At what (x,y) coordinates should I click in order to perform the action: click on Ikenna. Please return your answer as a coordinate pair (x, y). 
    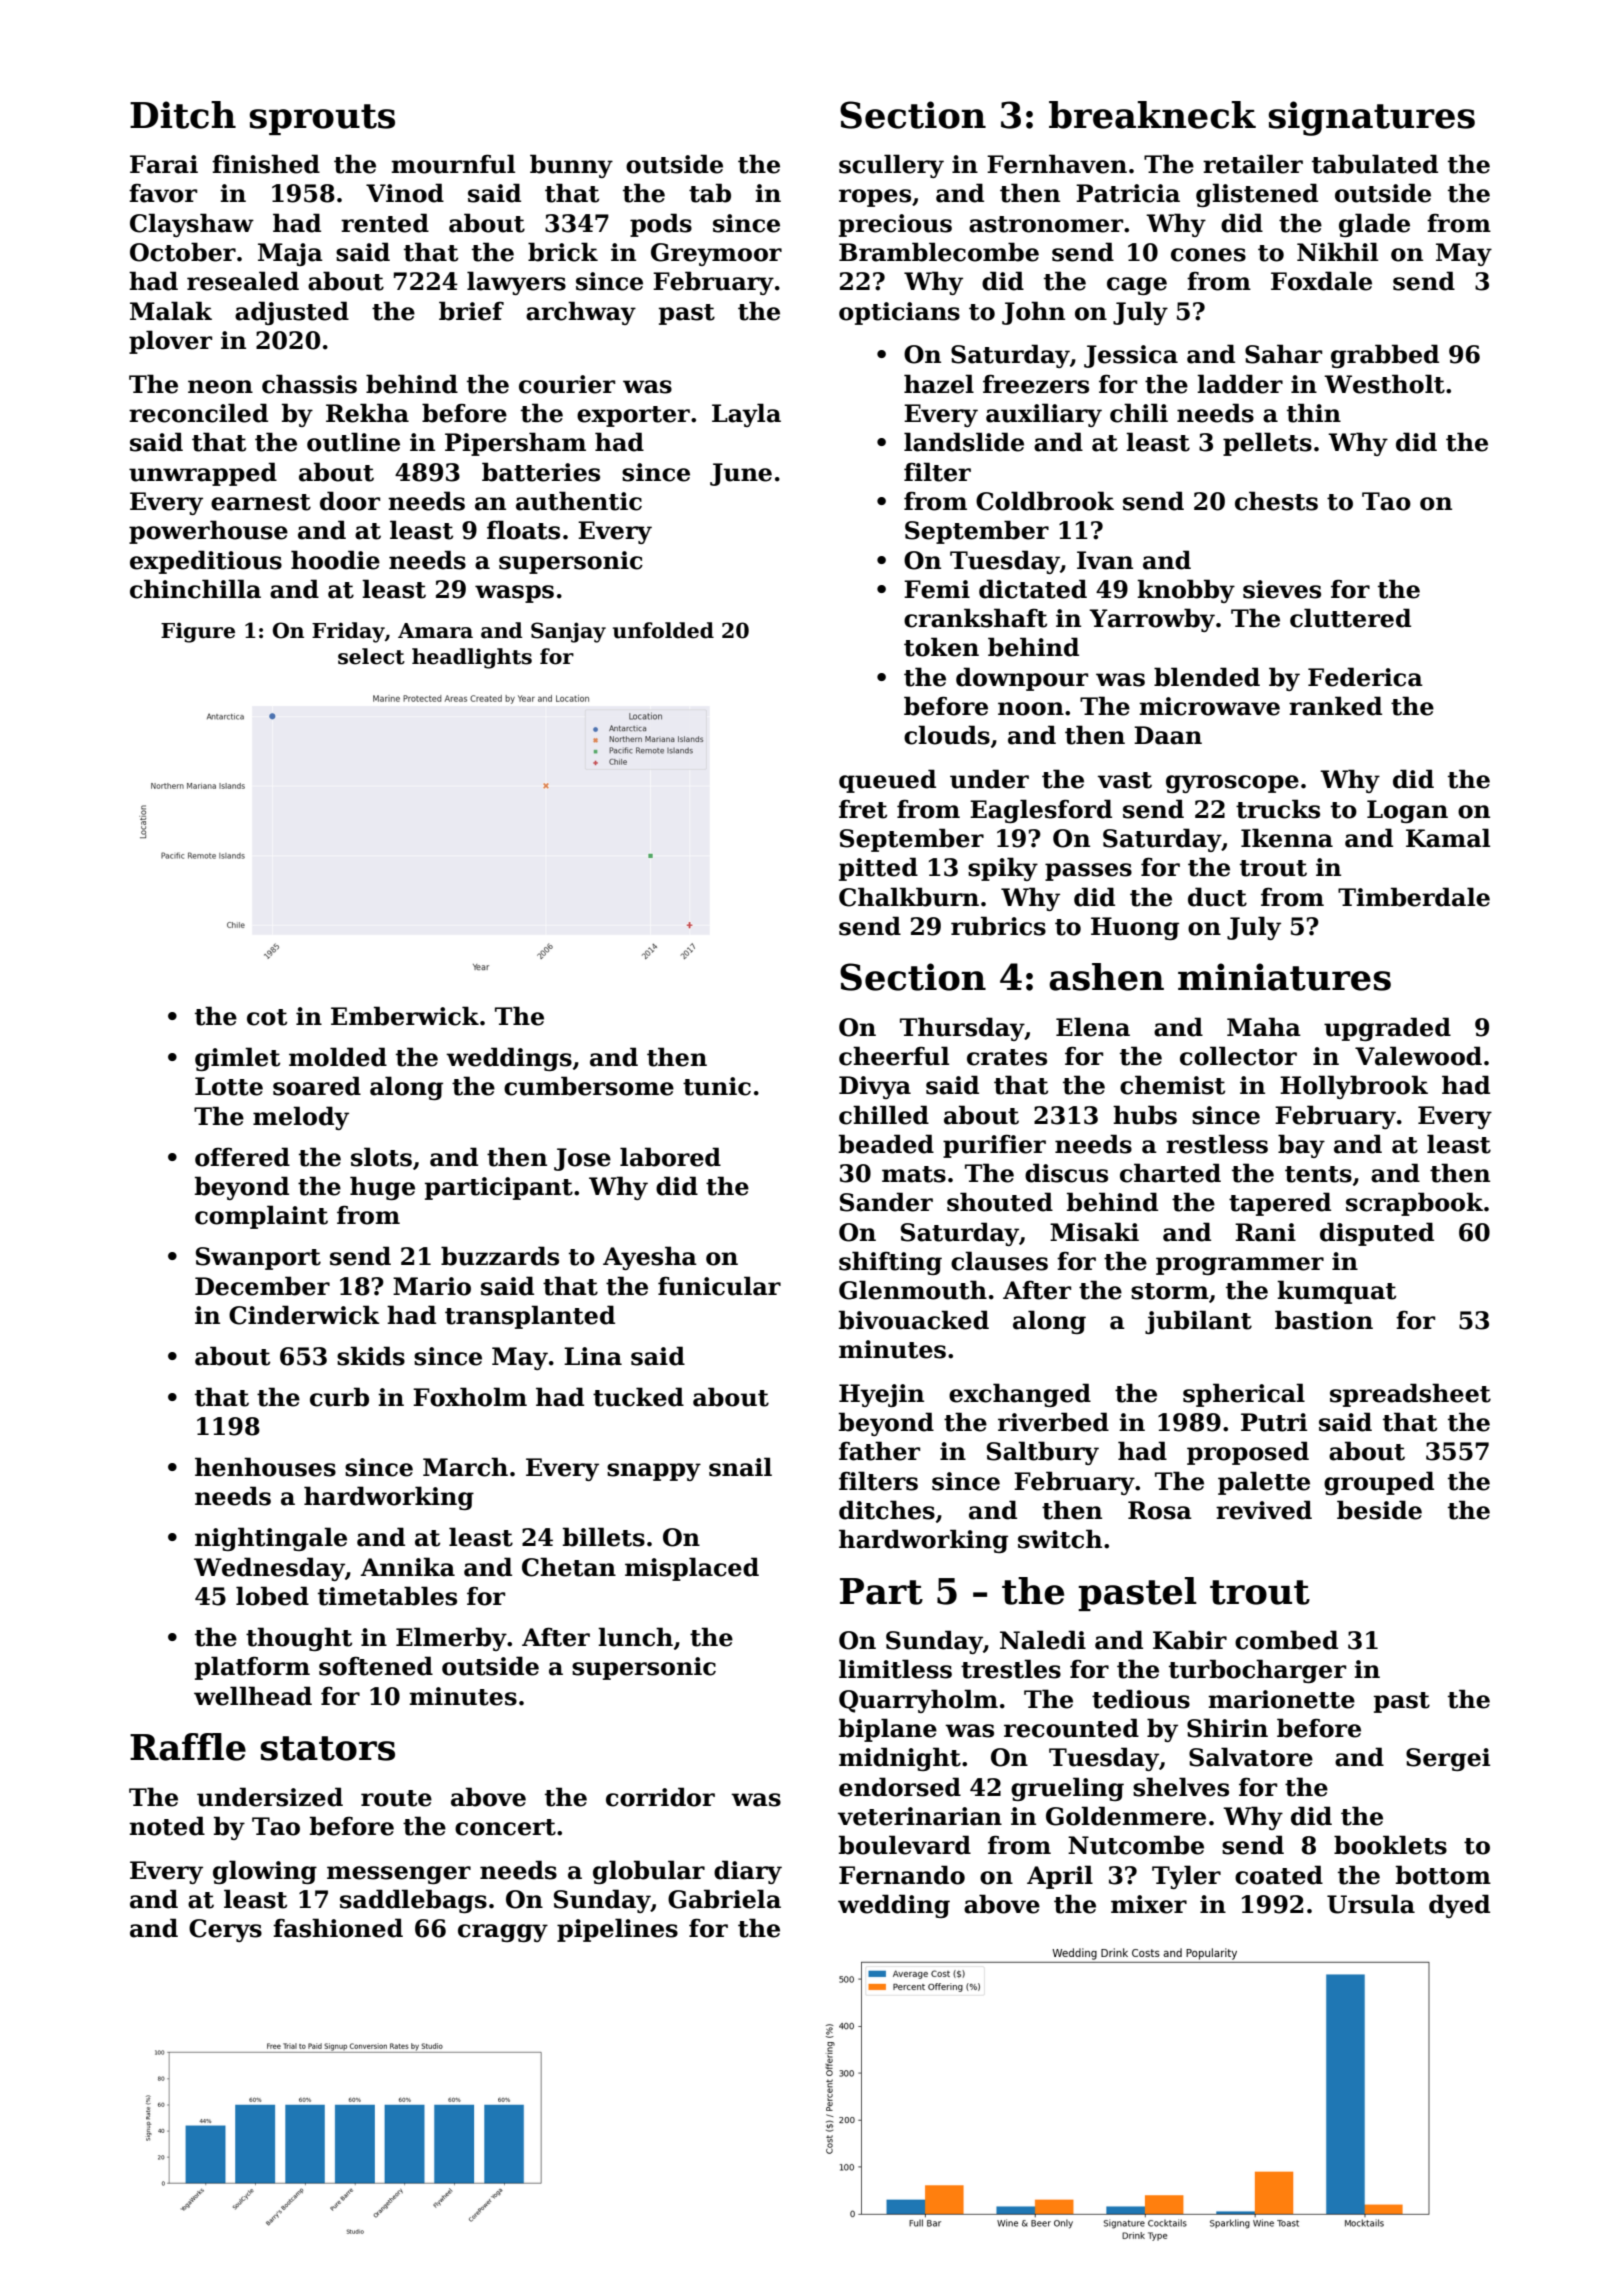
    Looking at the image, I should click on (1287, 838).
